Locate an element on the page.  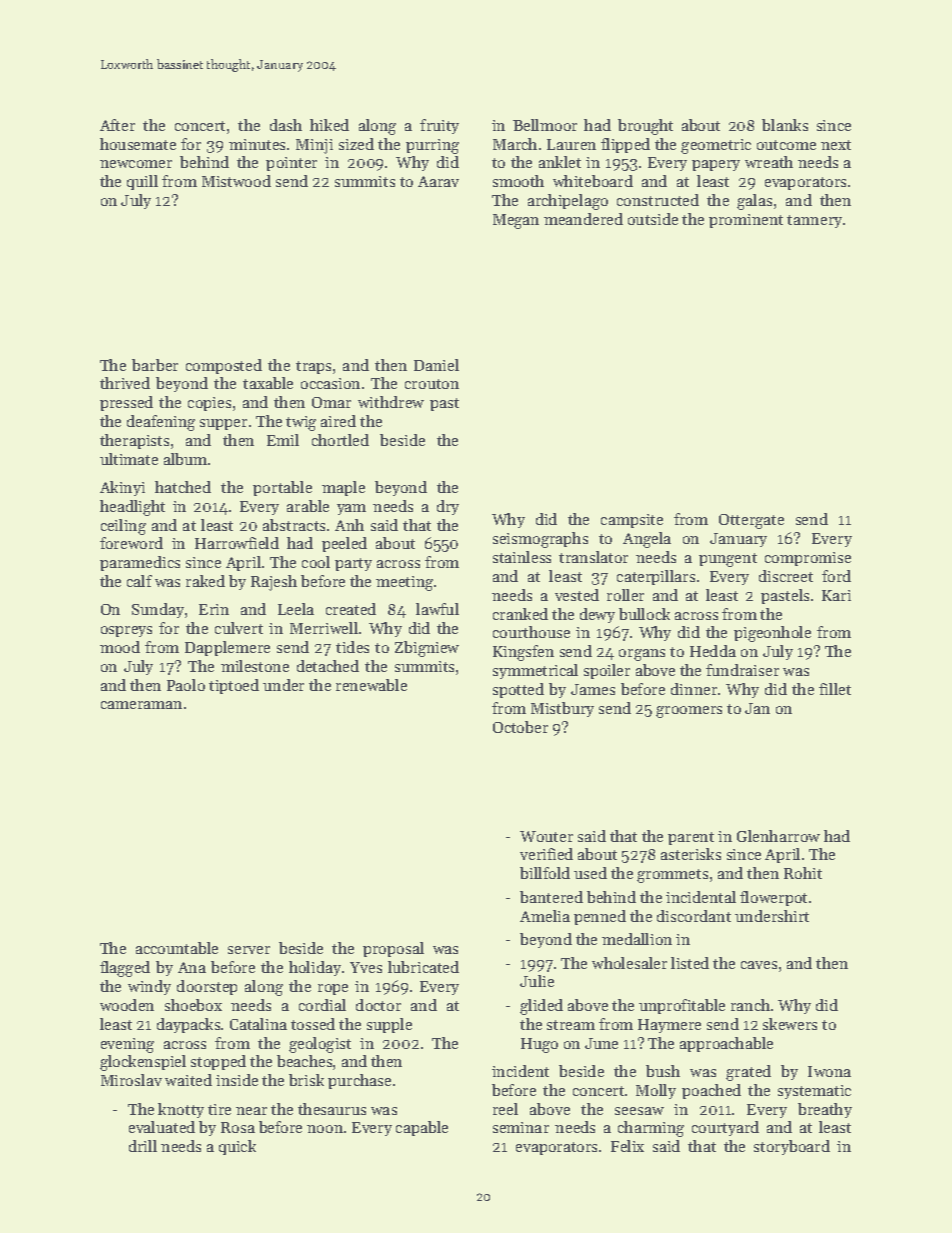
quill is located at coordinates (142, 182).
